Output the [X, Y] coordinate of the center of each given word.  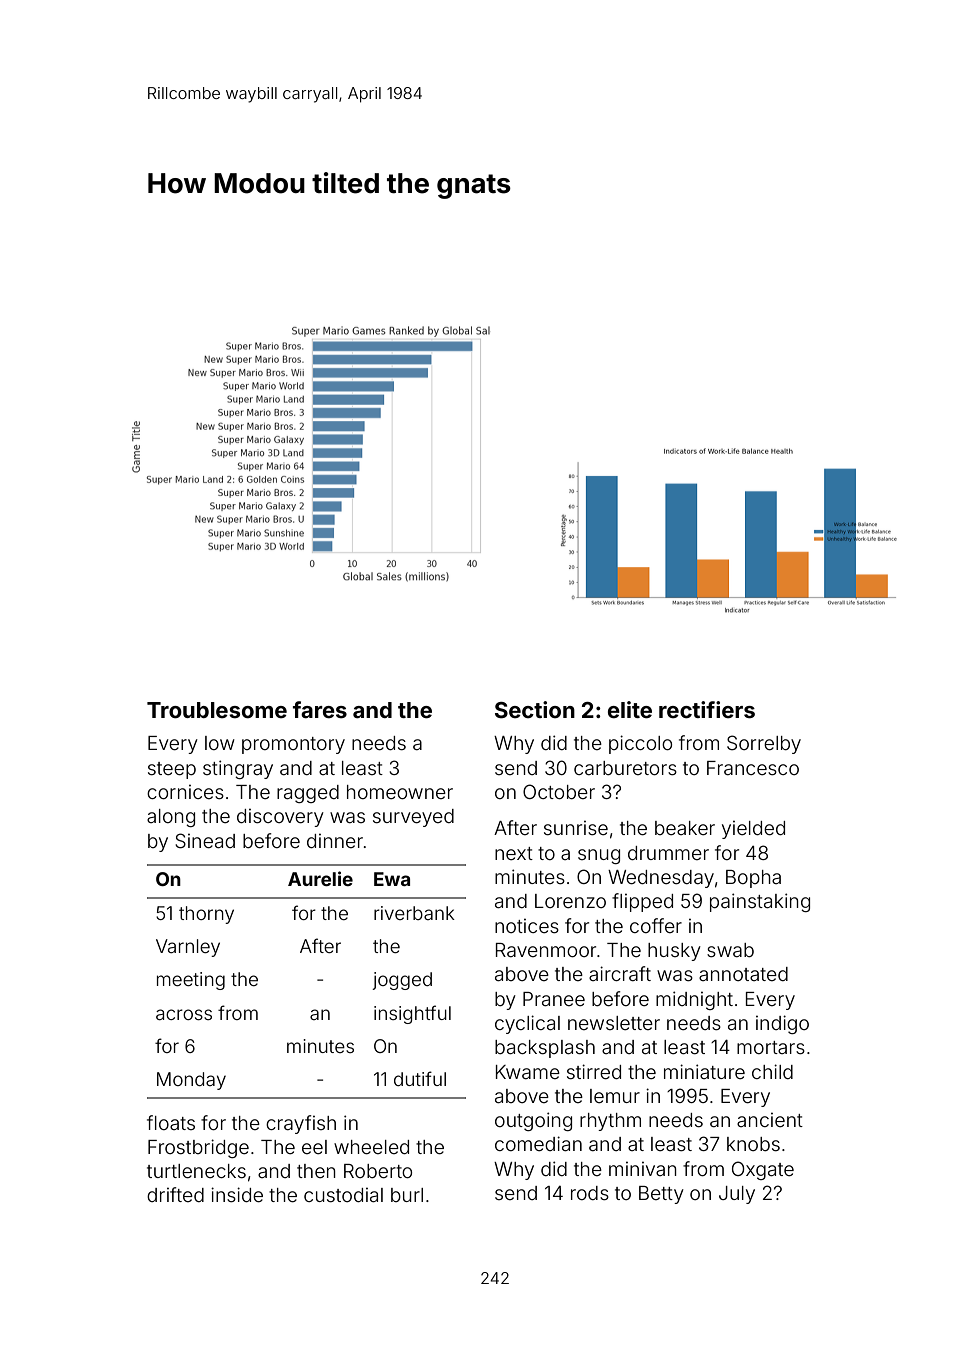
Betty [661, 1195]
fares [320, 709]
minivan [642, 1169]
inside [237, 1194]
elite [630, 709]
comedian [538, 1143]
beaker [685, 828]
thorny [206, 915]
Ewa [392, 879]
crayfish [301, 1124]
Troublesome [217, 710]
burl [407, 1195]
